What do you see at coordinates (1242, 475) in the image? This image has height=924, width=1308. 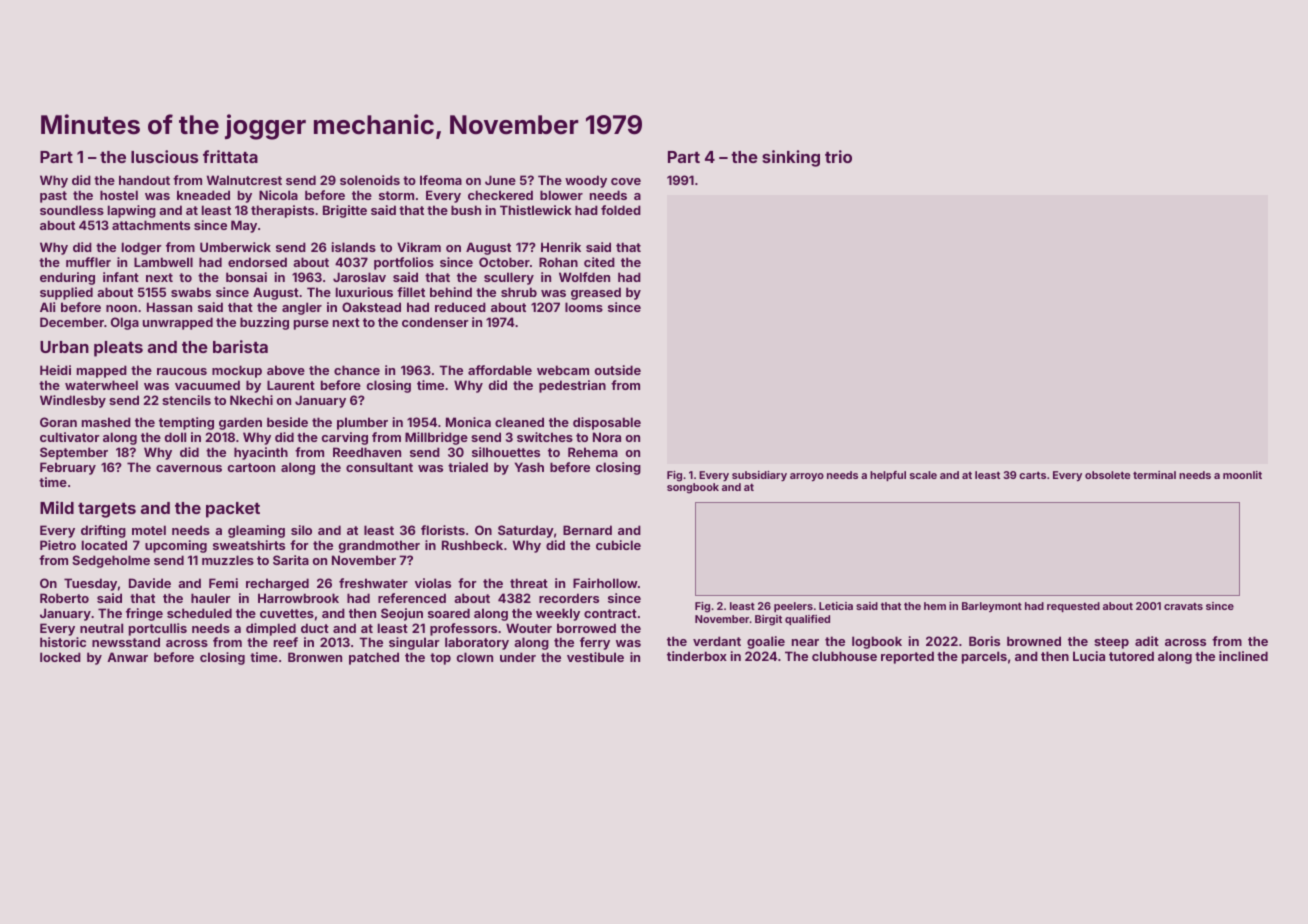 I see `moonlit` at bounding box center [1242, 475].
